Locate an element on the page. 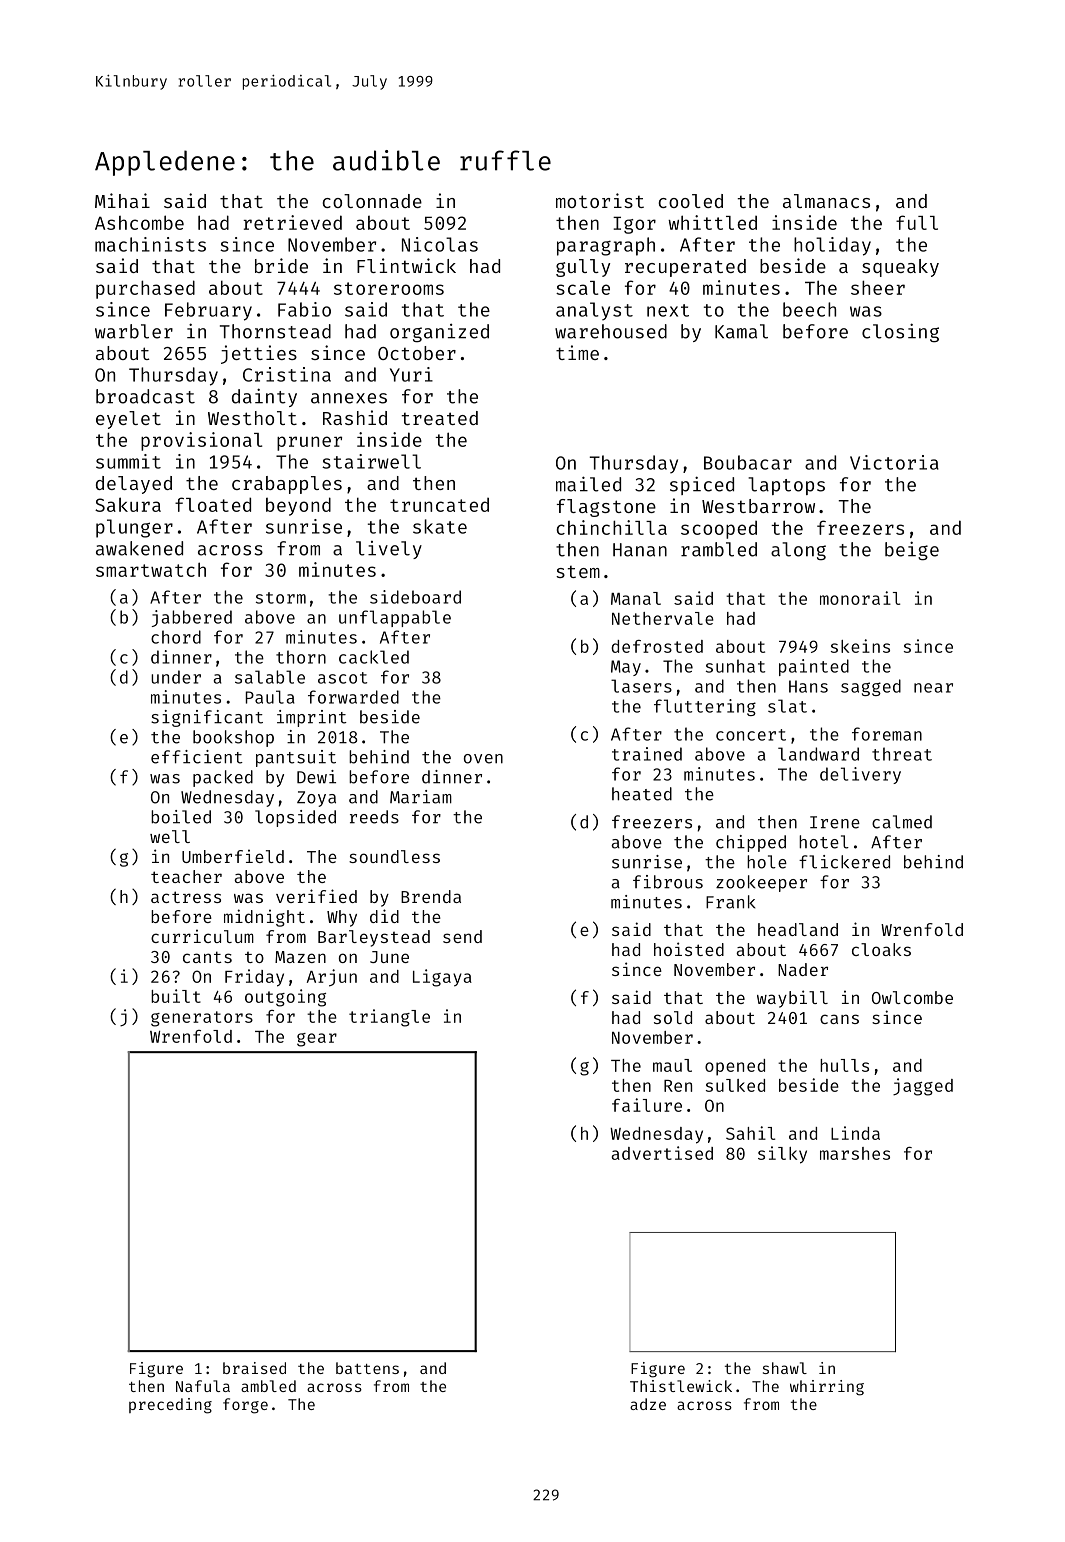 The height and width of the page is (1542, 1065). Manal is located at coordinates (636, 598).
